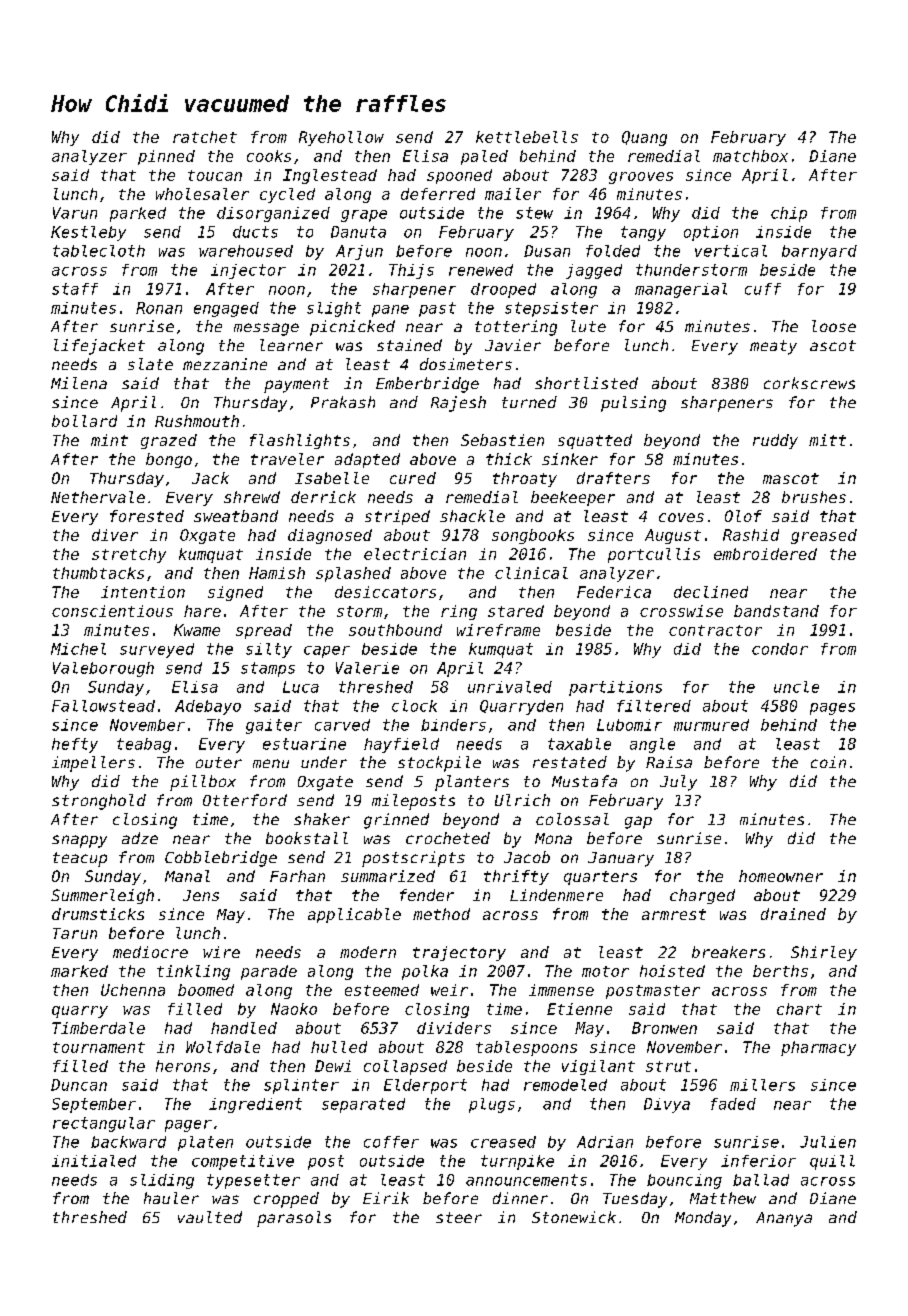 The height and width of the page is (1316, 908). Describe the element at coordinates (459, 1217) in the page. I see `steer` at that location.
